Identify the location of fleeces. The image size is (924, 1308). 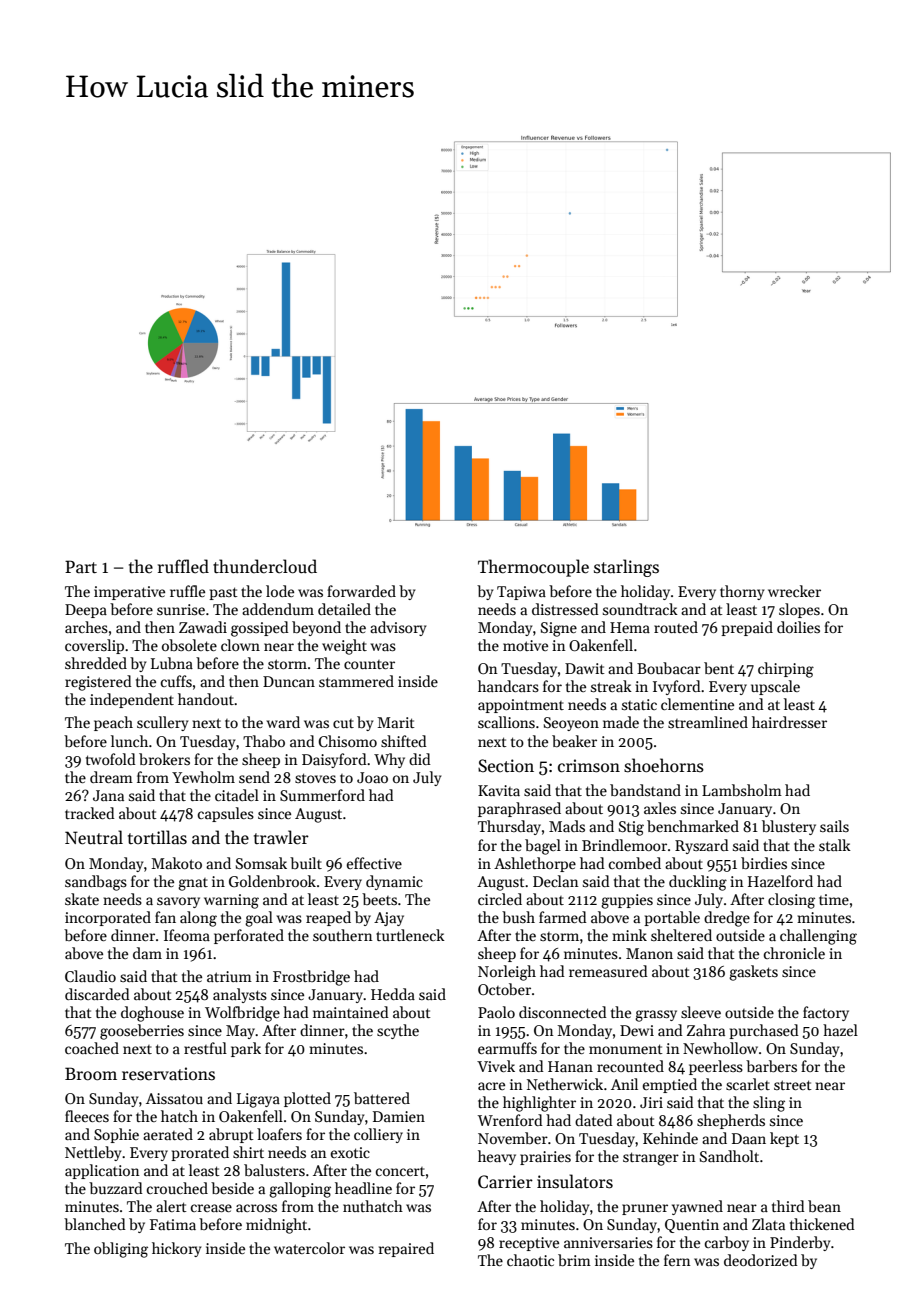
(87, 1116).
